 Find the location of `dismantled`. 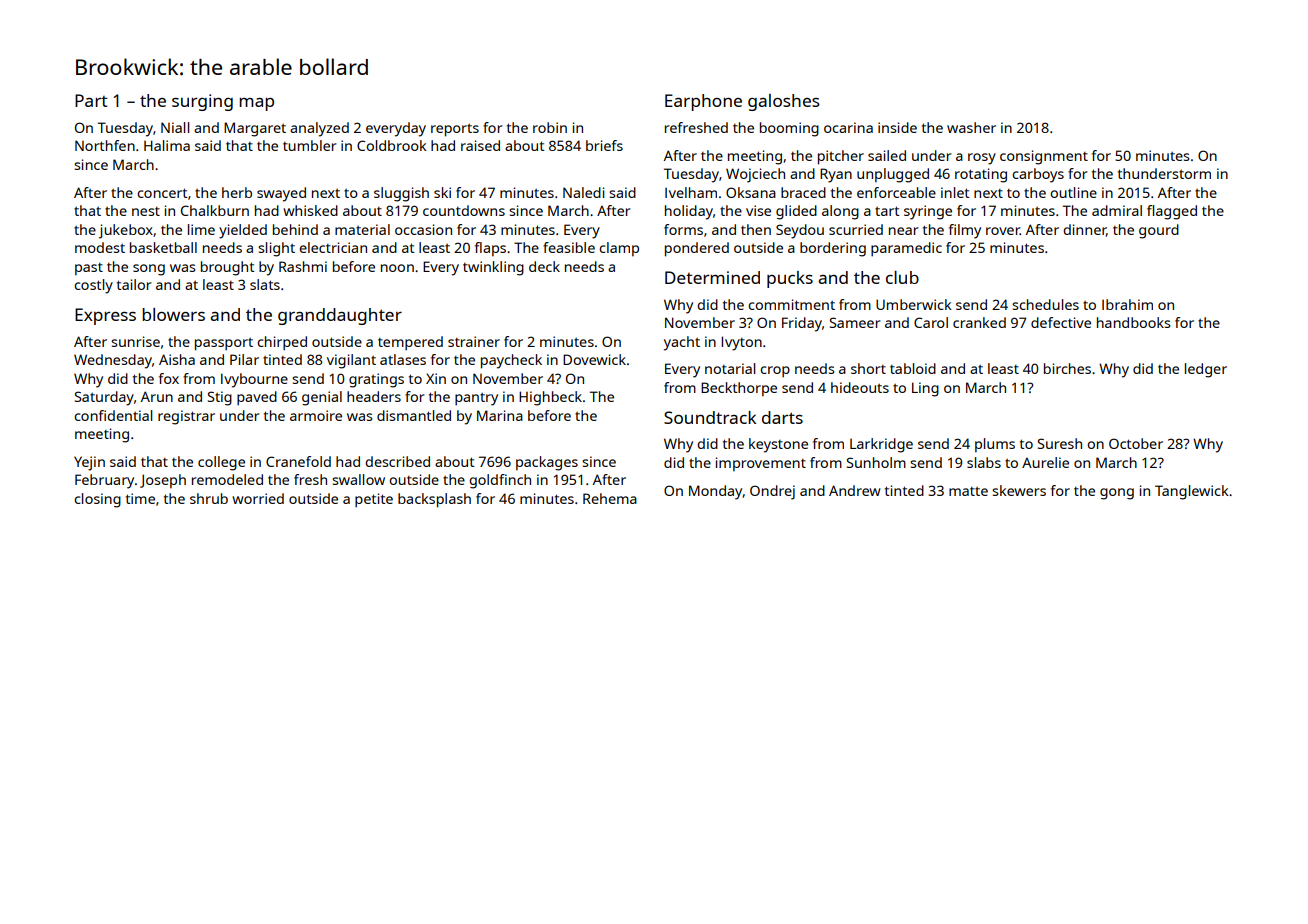

dismantled is located at coordinates (414, 415).
